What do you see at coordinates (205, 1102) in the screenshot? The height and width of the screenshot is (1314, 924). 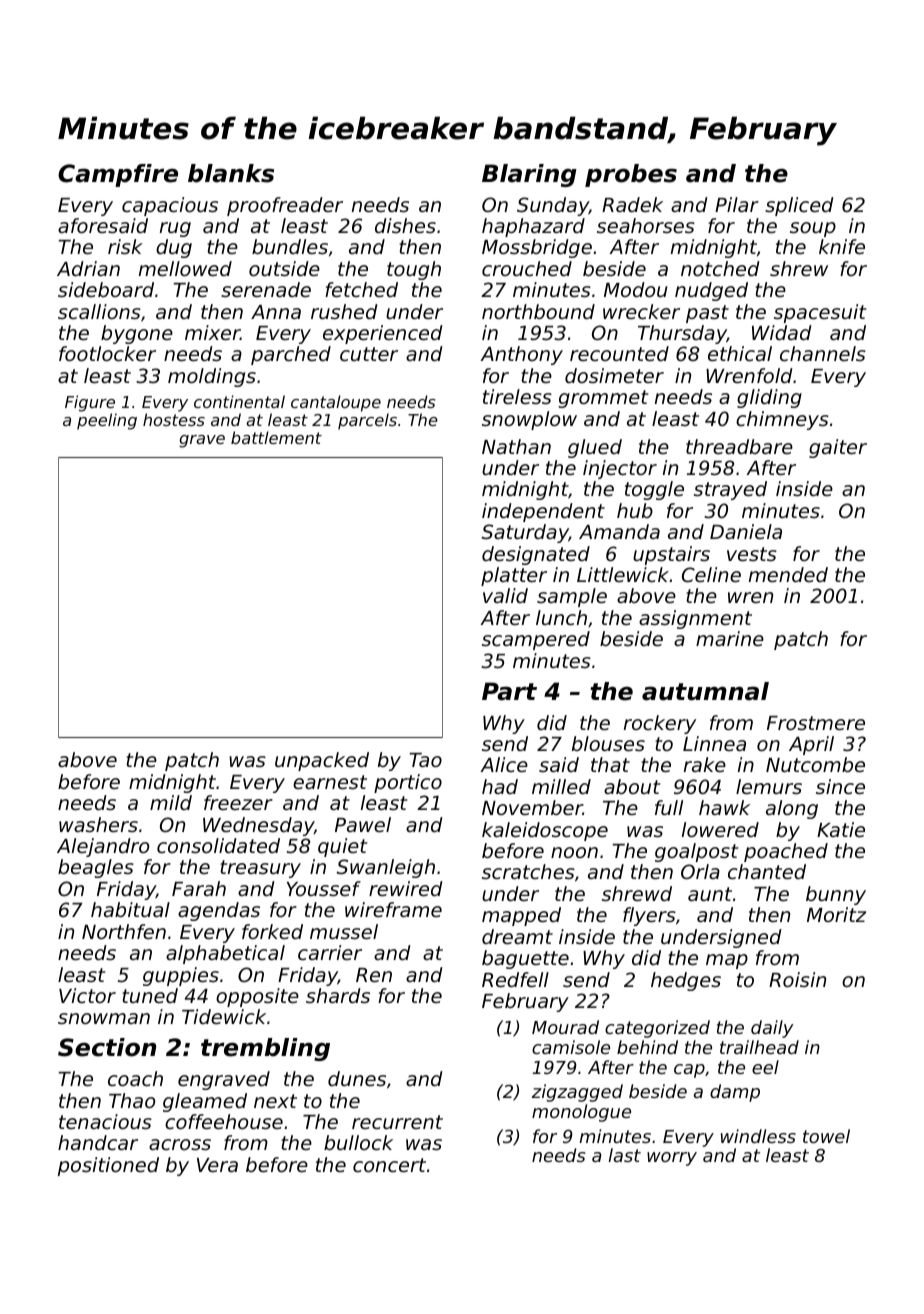 I see `gleamed` at bounding box center [205, 1102].
